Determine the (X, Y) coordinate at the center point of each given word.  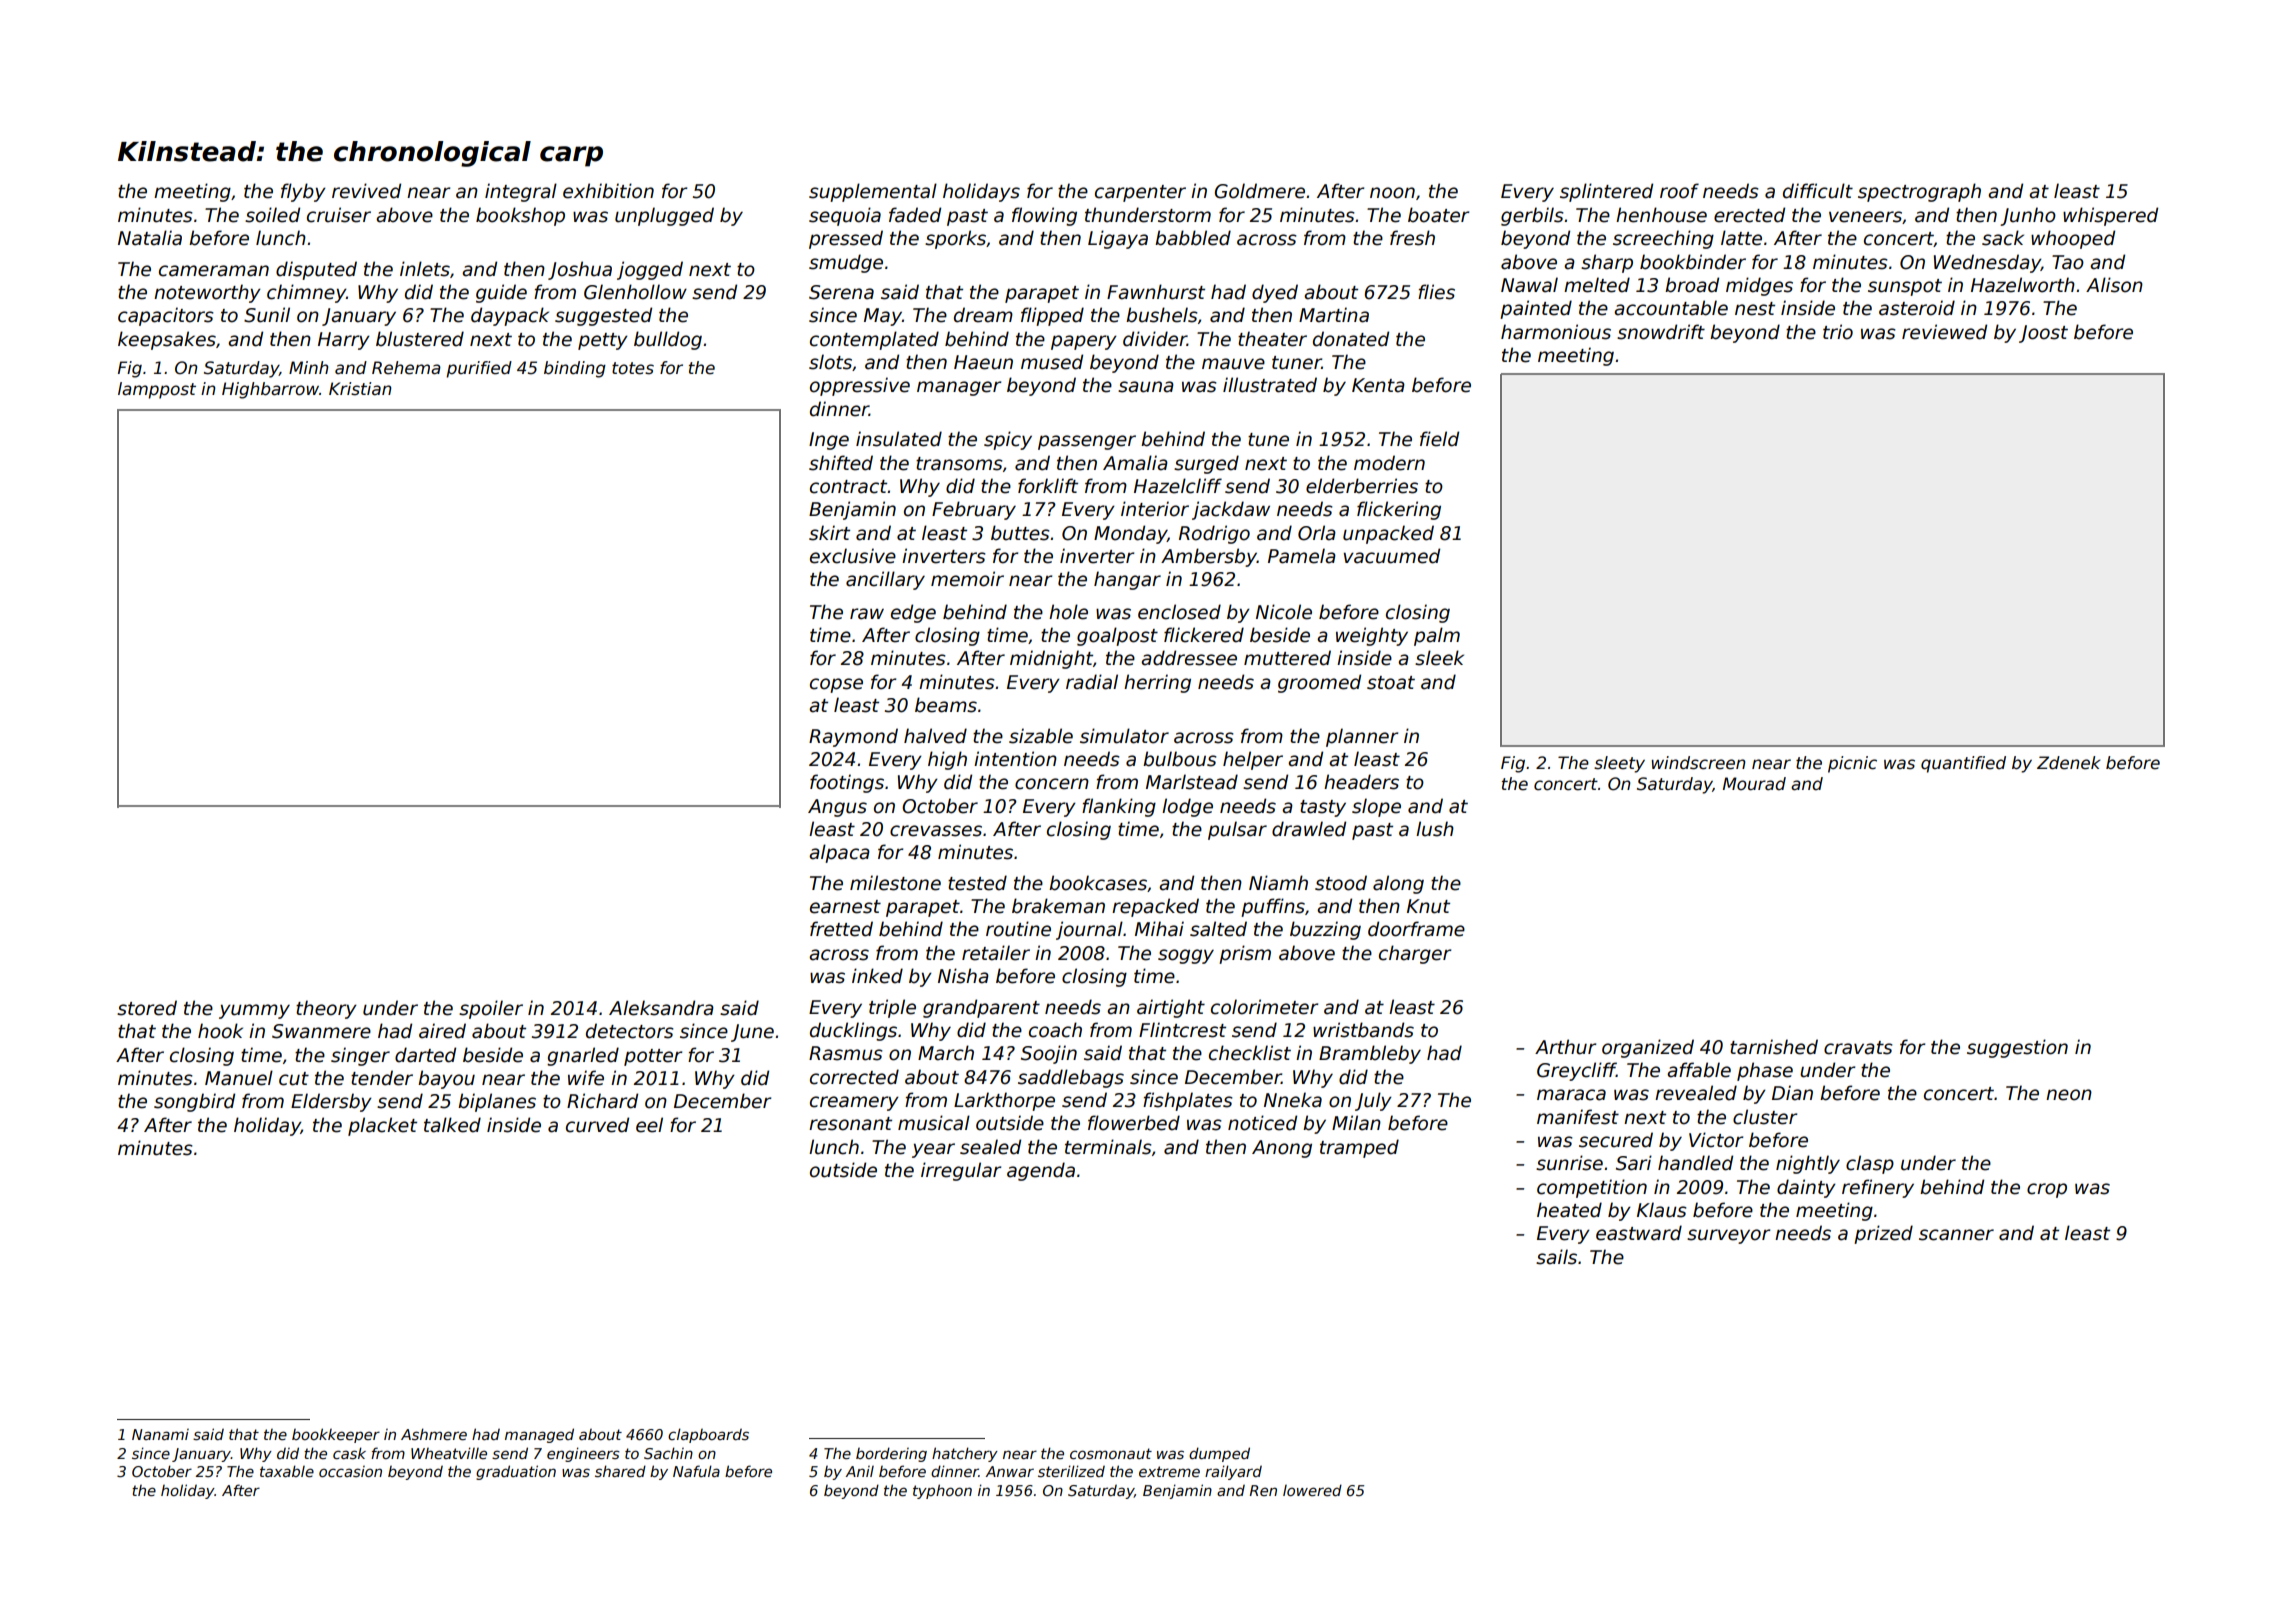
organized (1648, 1048)
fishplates (1188, 1101)
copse (836, 685)
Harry (344, 341)
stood (1341, 883)
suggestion (2017, 1048)
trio (1838, 332)
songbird (194, 1102)
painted (1536, 309)
